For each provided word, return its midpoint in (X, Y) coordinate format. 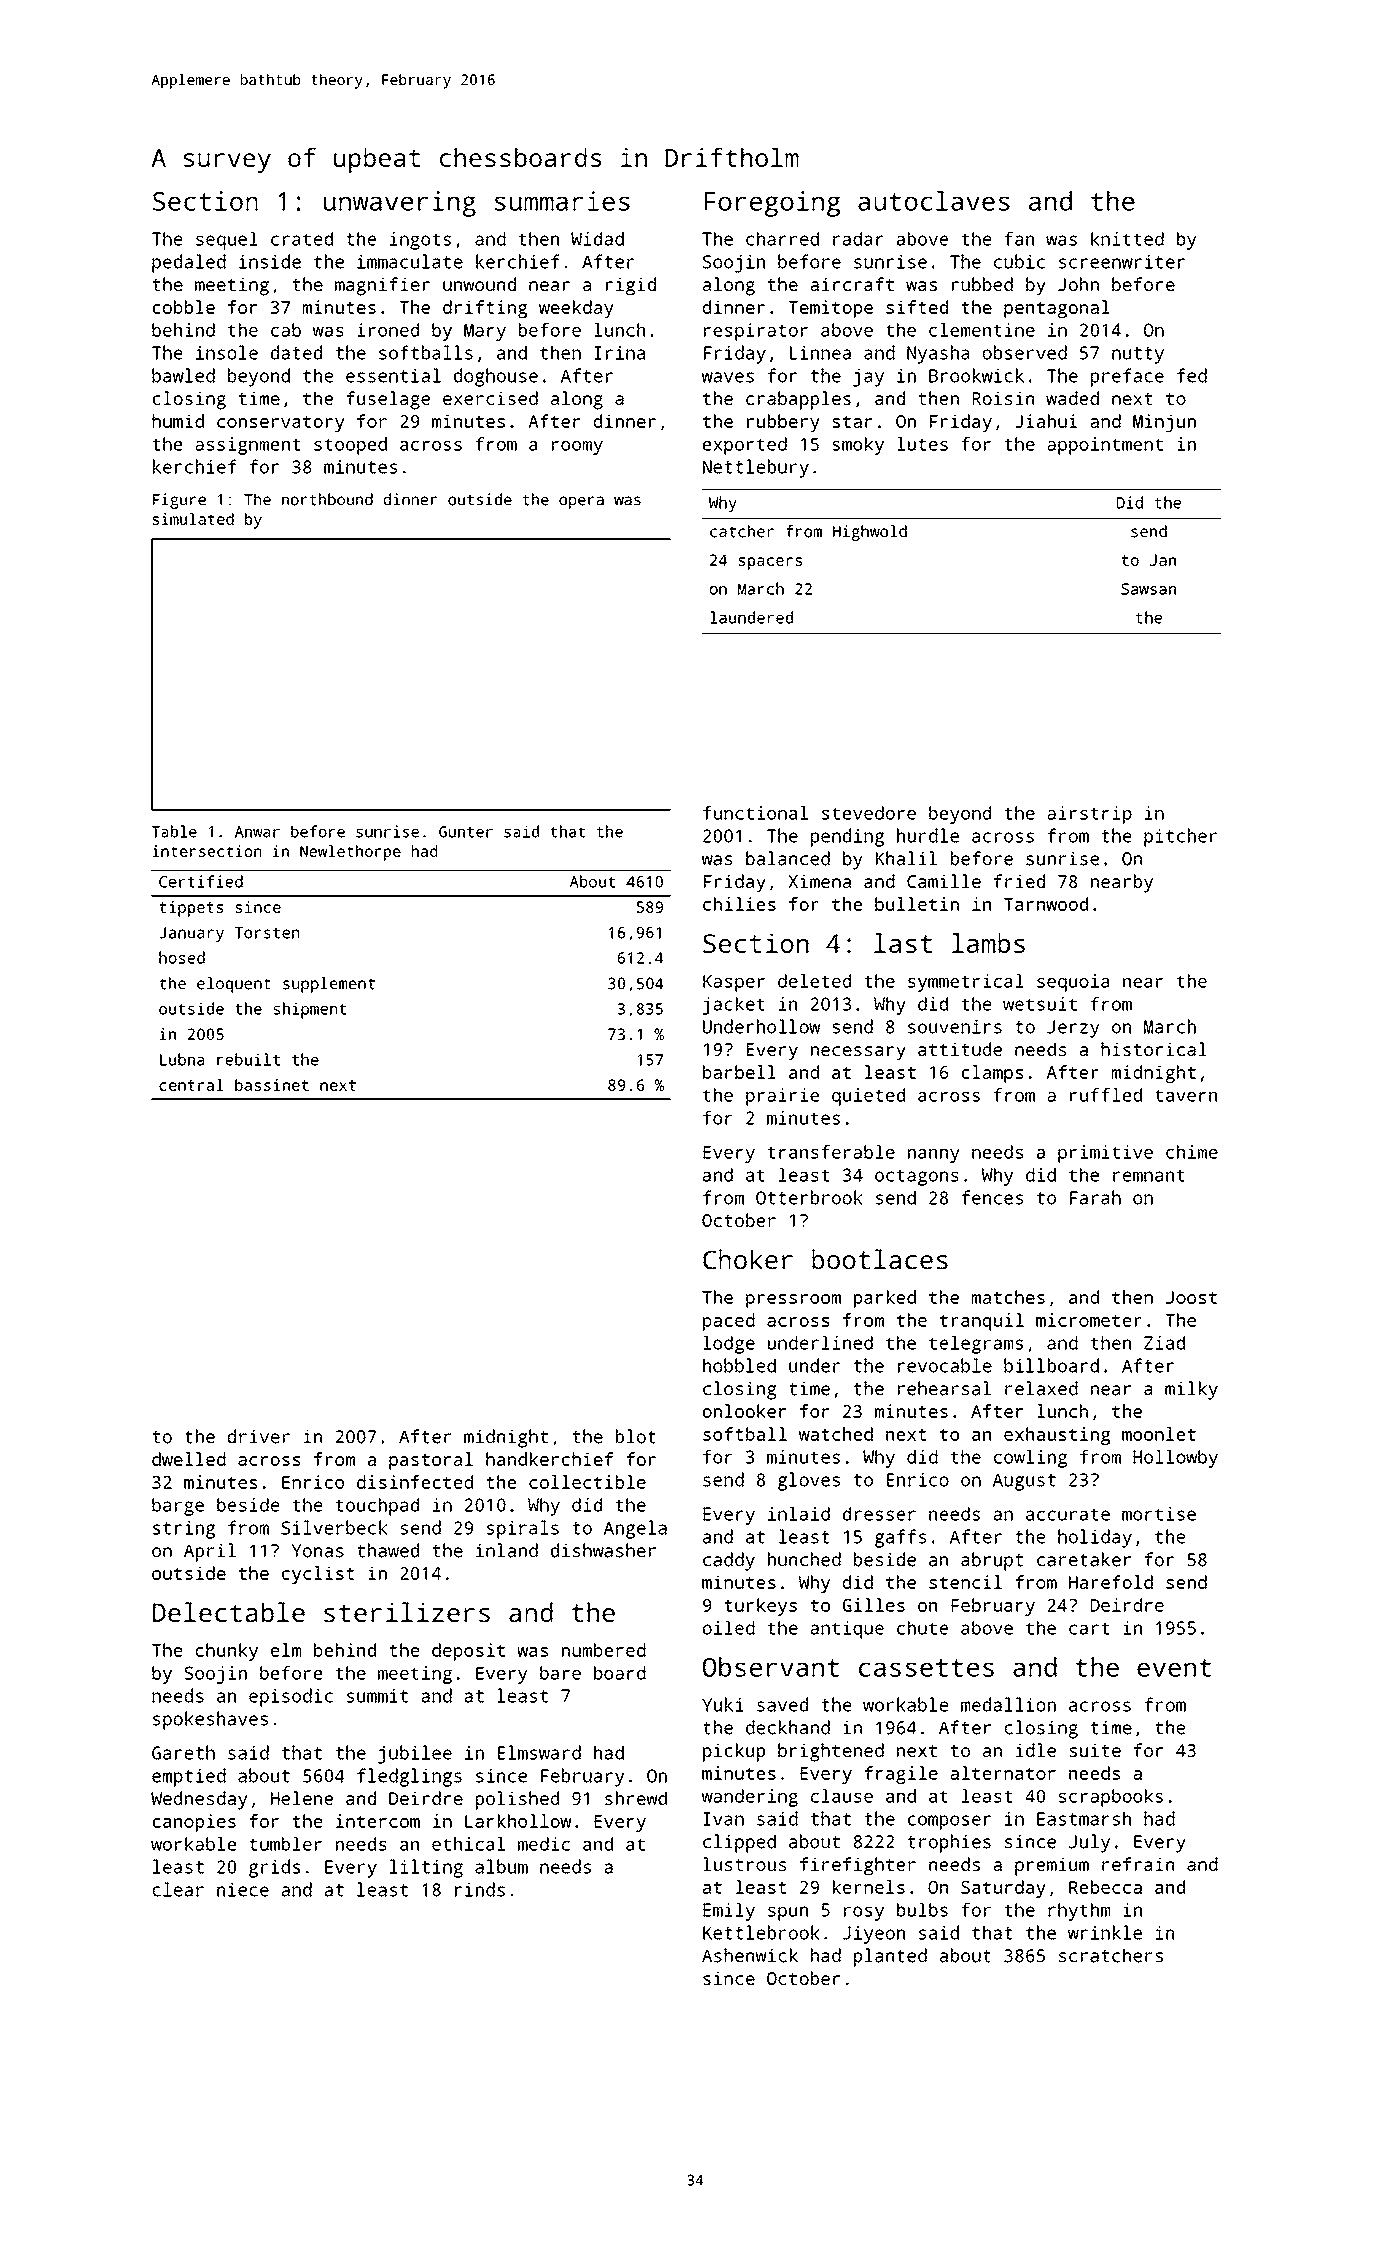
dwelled (189, 1459)
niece (243, 1889)
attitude (960, 1049)
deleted (814, 981)
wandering (750, 1798)
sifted (917, 307)
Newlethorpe (350, 853)
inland (507, 1550)
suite (1095, 1750)
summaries (562, 201)
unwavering (400, 204)
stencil (965, 1582)
